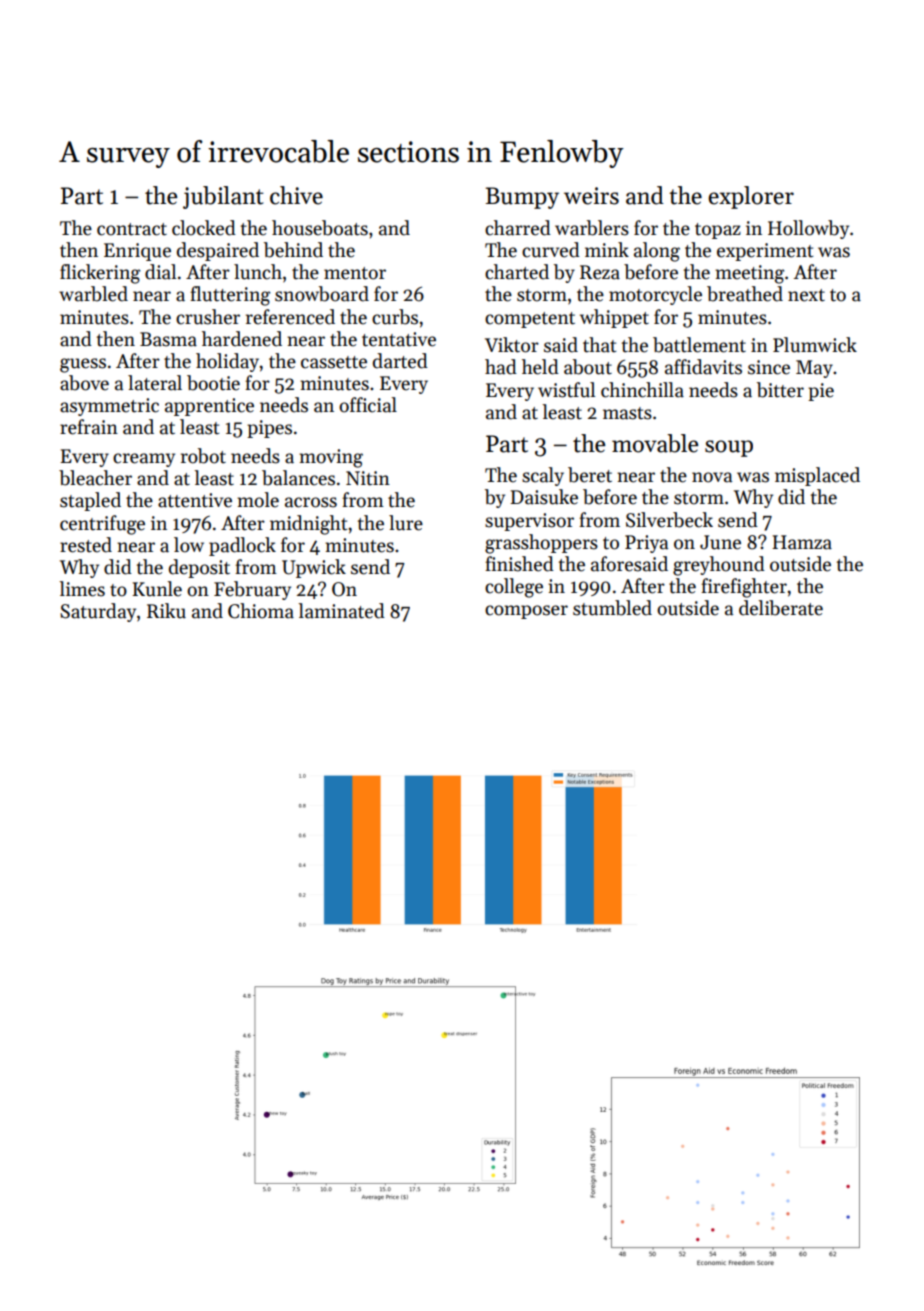 This page has height=1311, width=924. What do you see at coordinates (518, 228) in the page?
I see `charred` at bounding box center [518, 228].
